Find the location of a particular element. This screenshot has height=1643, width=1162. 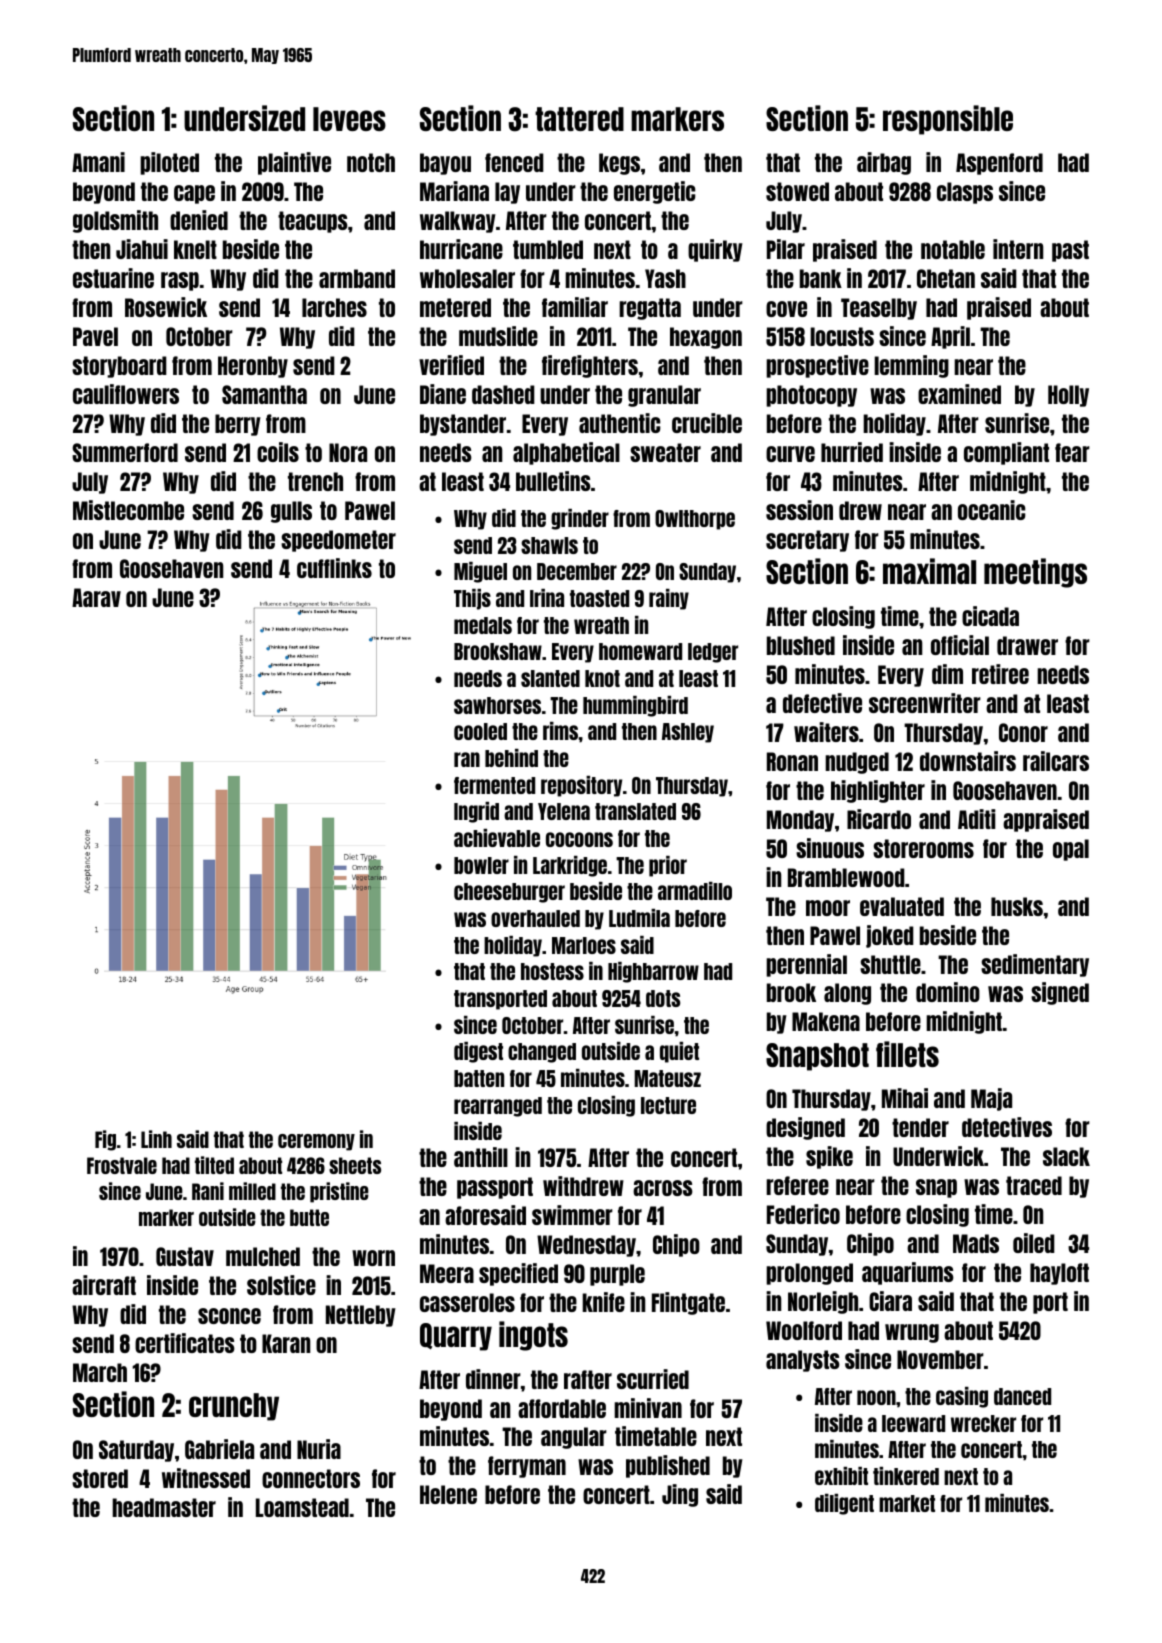

anthill is located at coordinates (481, 1157).
